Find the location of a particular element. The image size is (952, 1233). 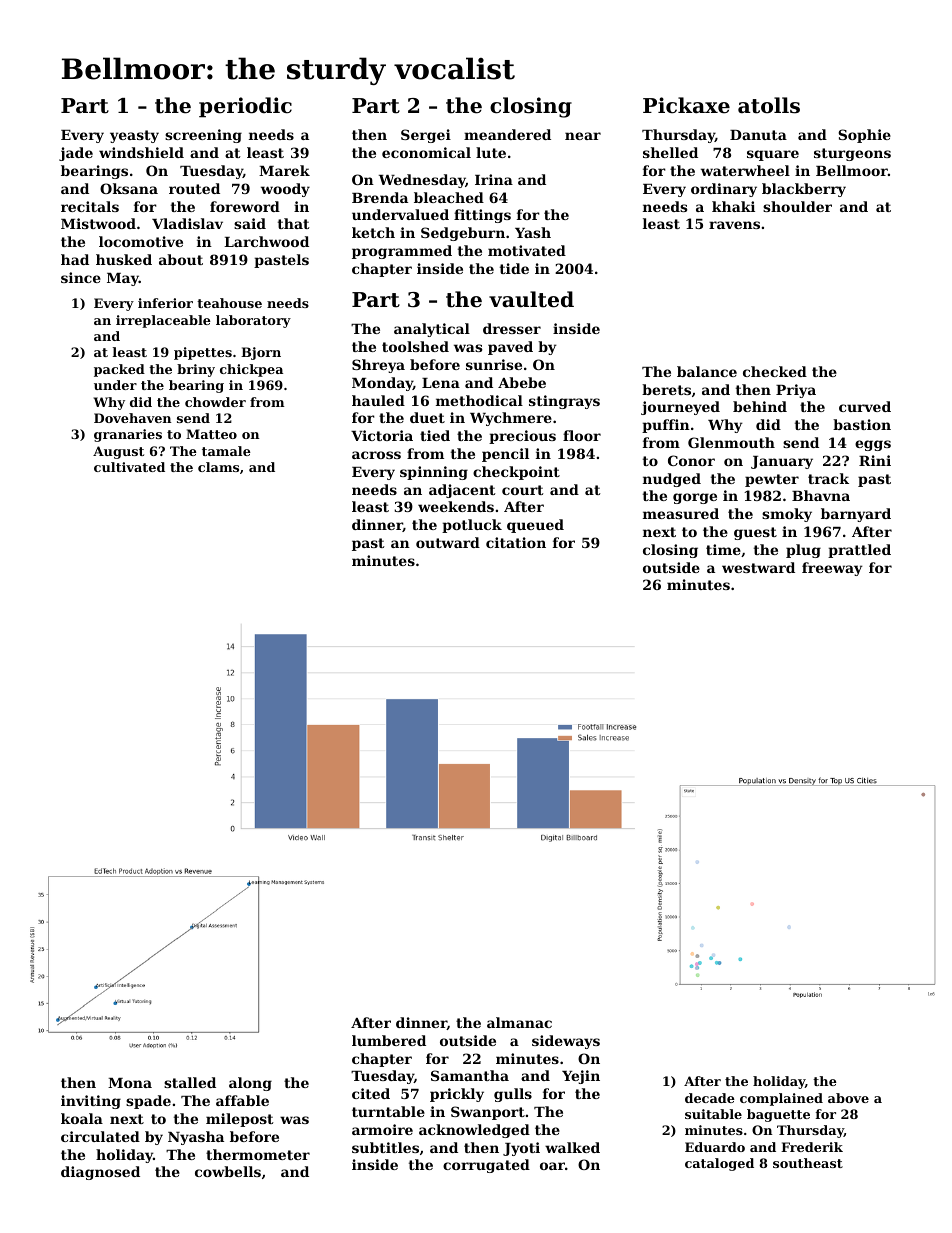

outward is located at coordinates (448, 542).
